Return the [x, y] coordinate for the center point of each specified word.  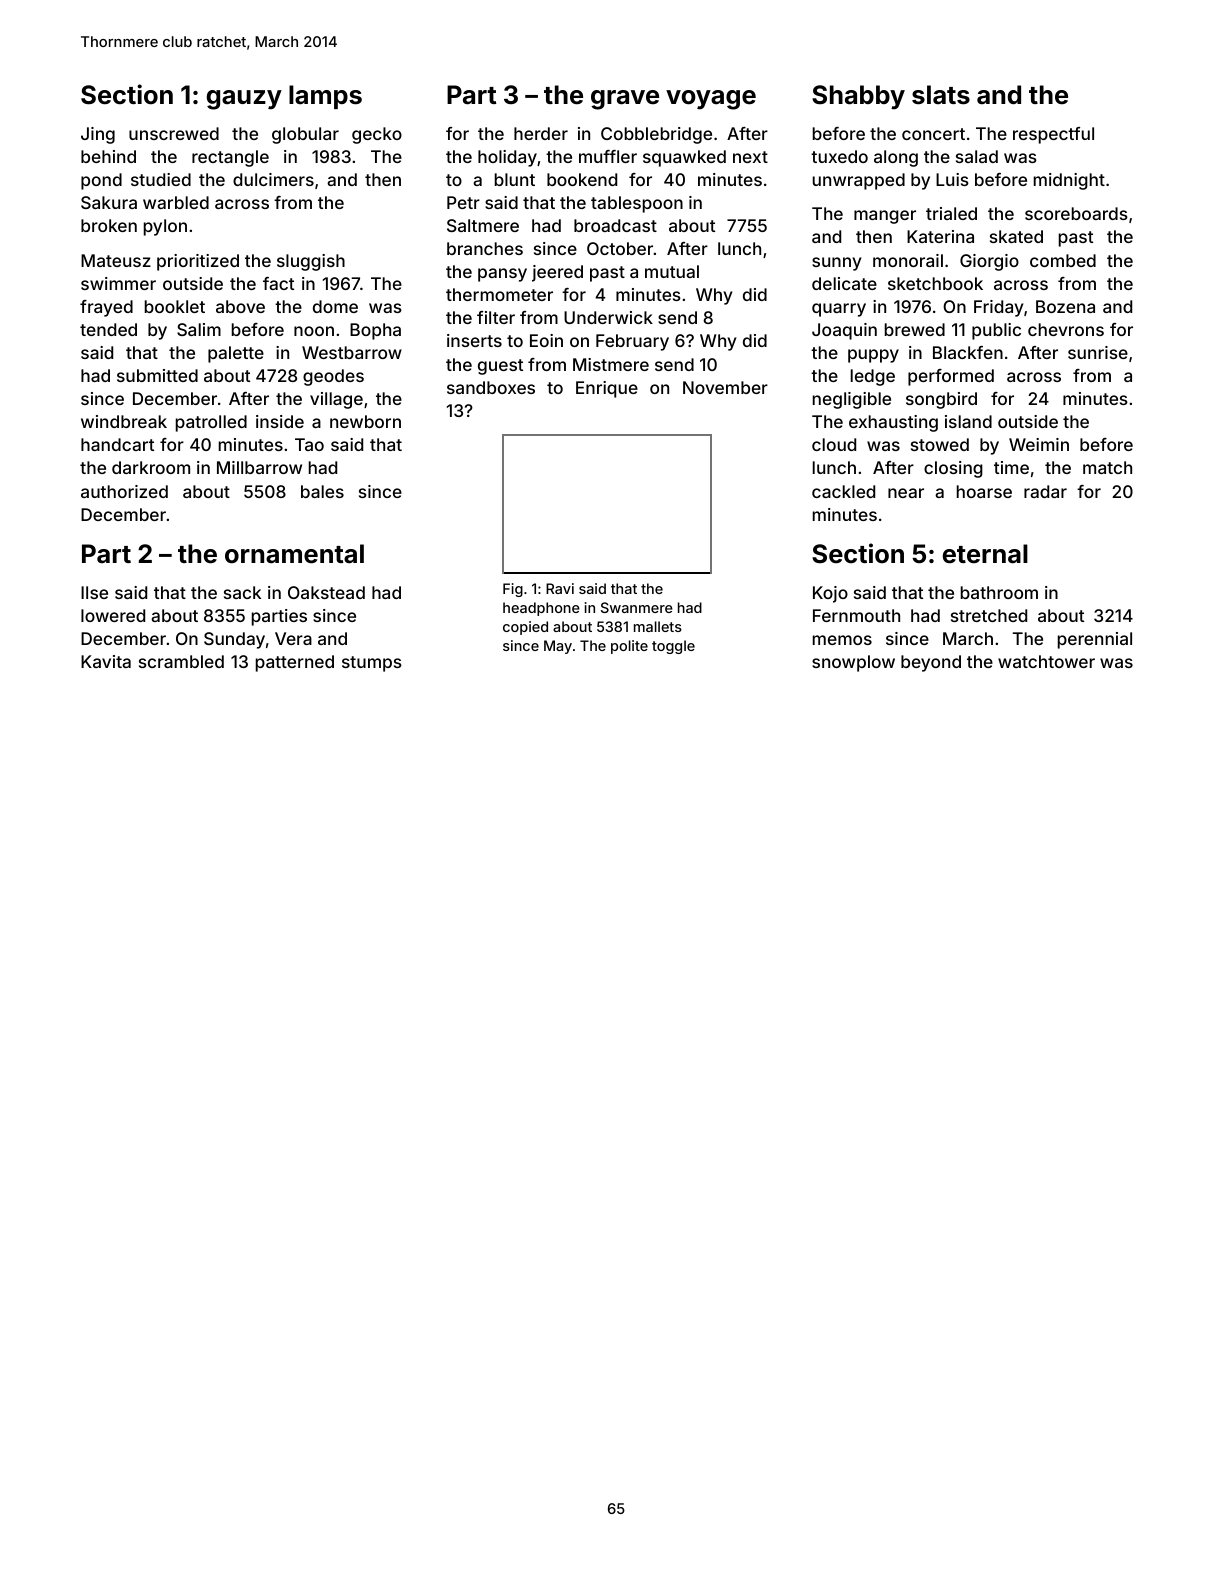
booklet [175, 306]
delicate [844, 283]
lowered [113, 615]
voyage [711, 100]
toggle [673, 647]
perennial [1095, 640]
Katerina [940, 236]
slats [941, 95]
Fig [513, 590]
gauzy [244, 100]
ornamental [294, 554]
